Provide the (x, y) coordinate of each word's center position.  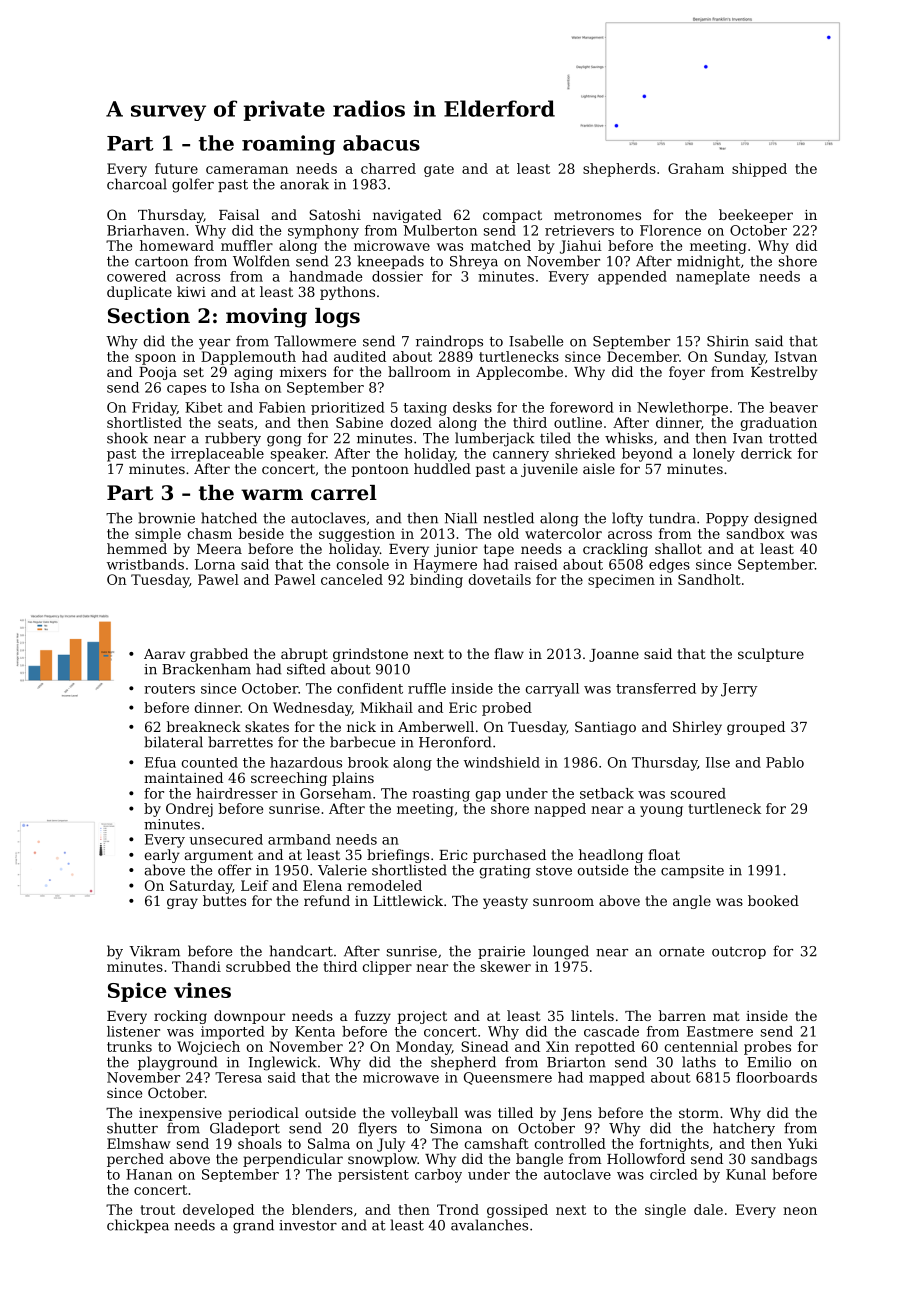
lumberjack (495, 439)
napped (560, 810)
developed (218, 1211)
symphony (323, 232)
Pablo (785, 762)
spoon (155, 359)
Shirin (728, 341)
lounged (561, 952)
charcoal (137, 184)
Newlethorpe (682, 409)
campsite (692, 871)
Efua (160, 762)
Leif (254, 885)
